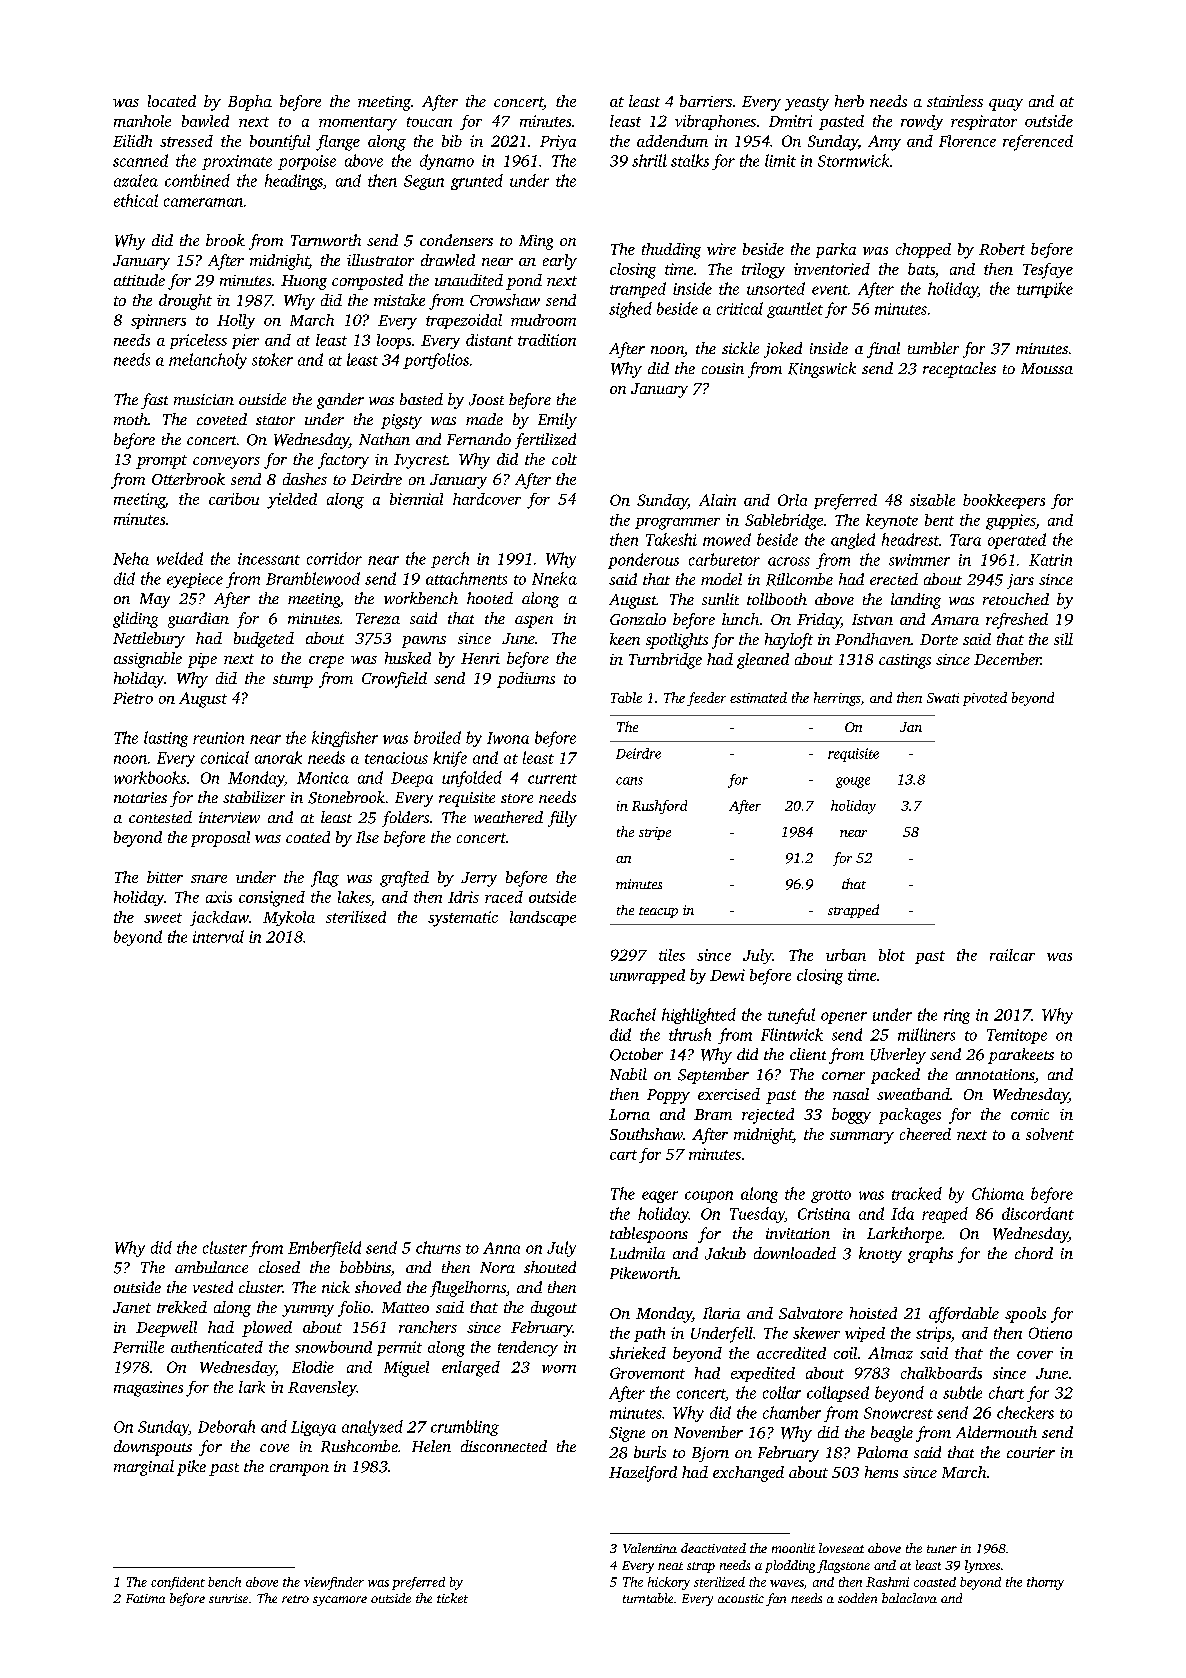 This screenshot has width=1186, height=1678. I want to click on Takeshi, so click(671, 539).
